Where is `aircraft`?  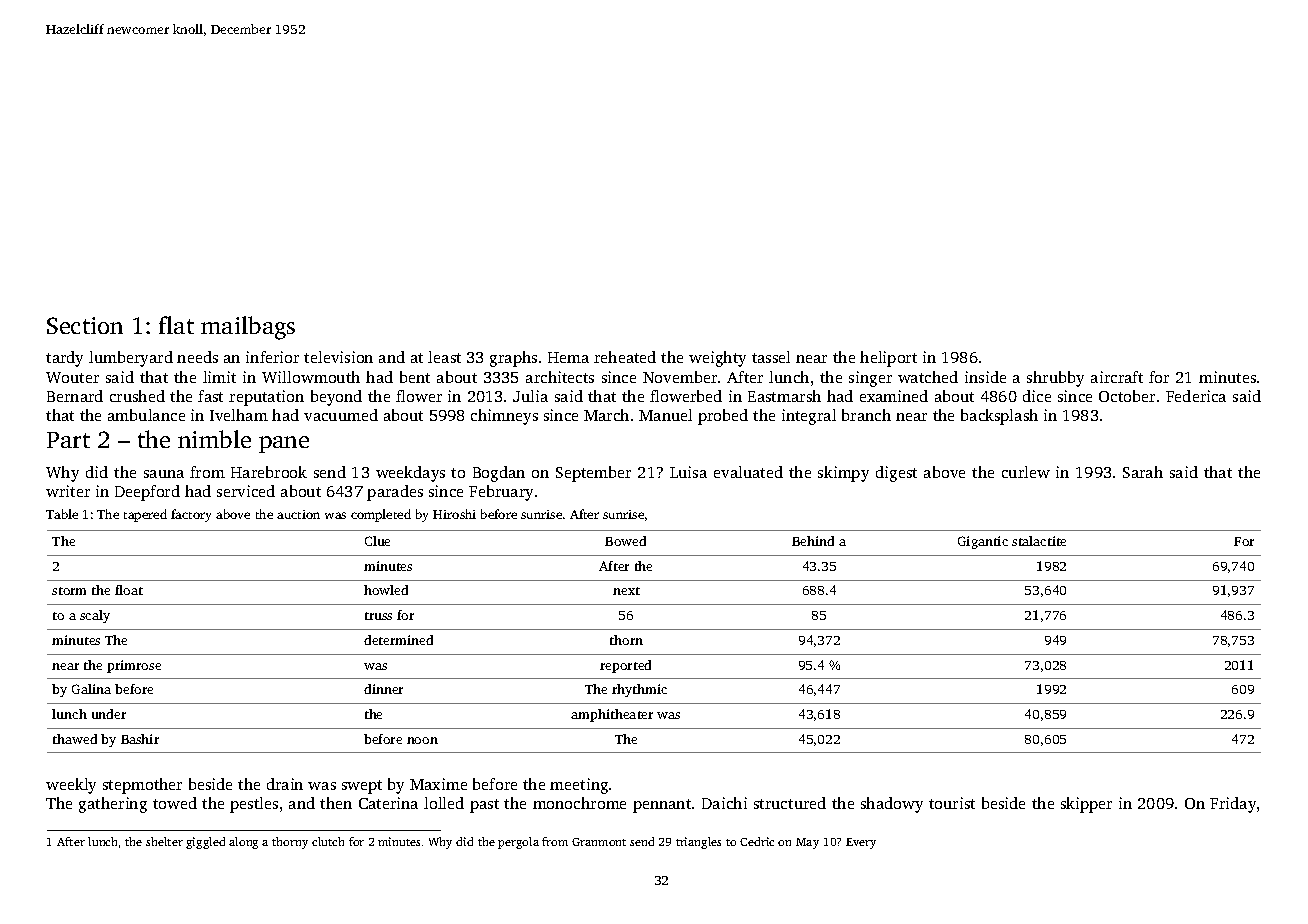 aircraft is located at coordinates (1117, 377).
